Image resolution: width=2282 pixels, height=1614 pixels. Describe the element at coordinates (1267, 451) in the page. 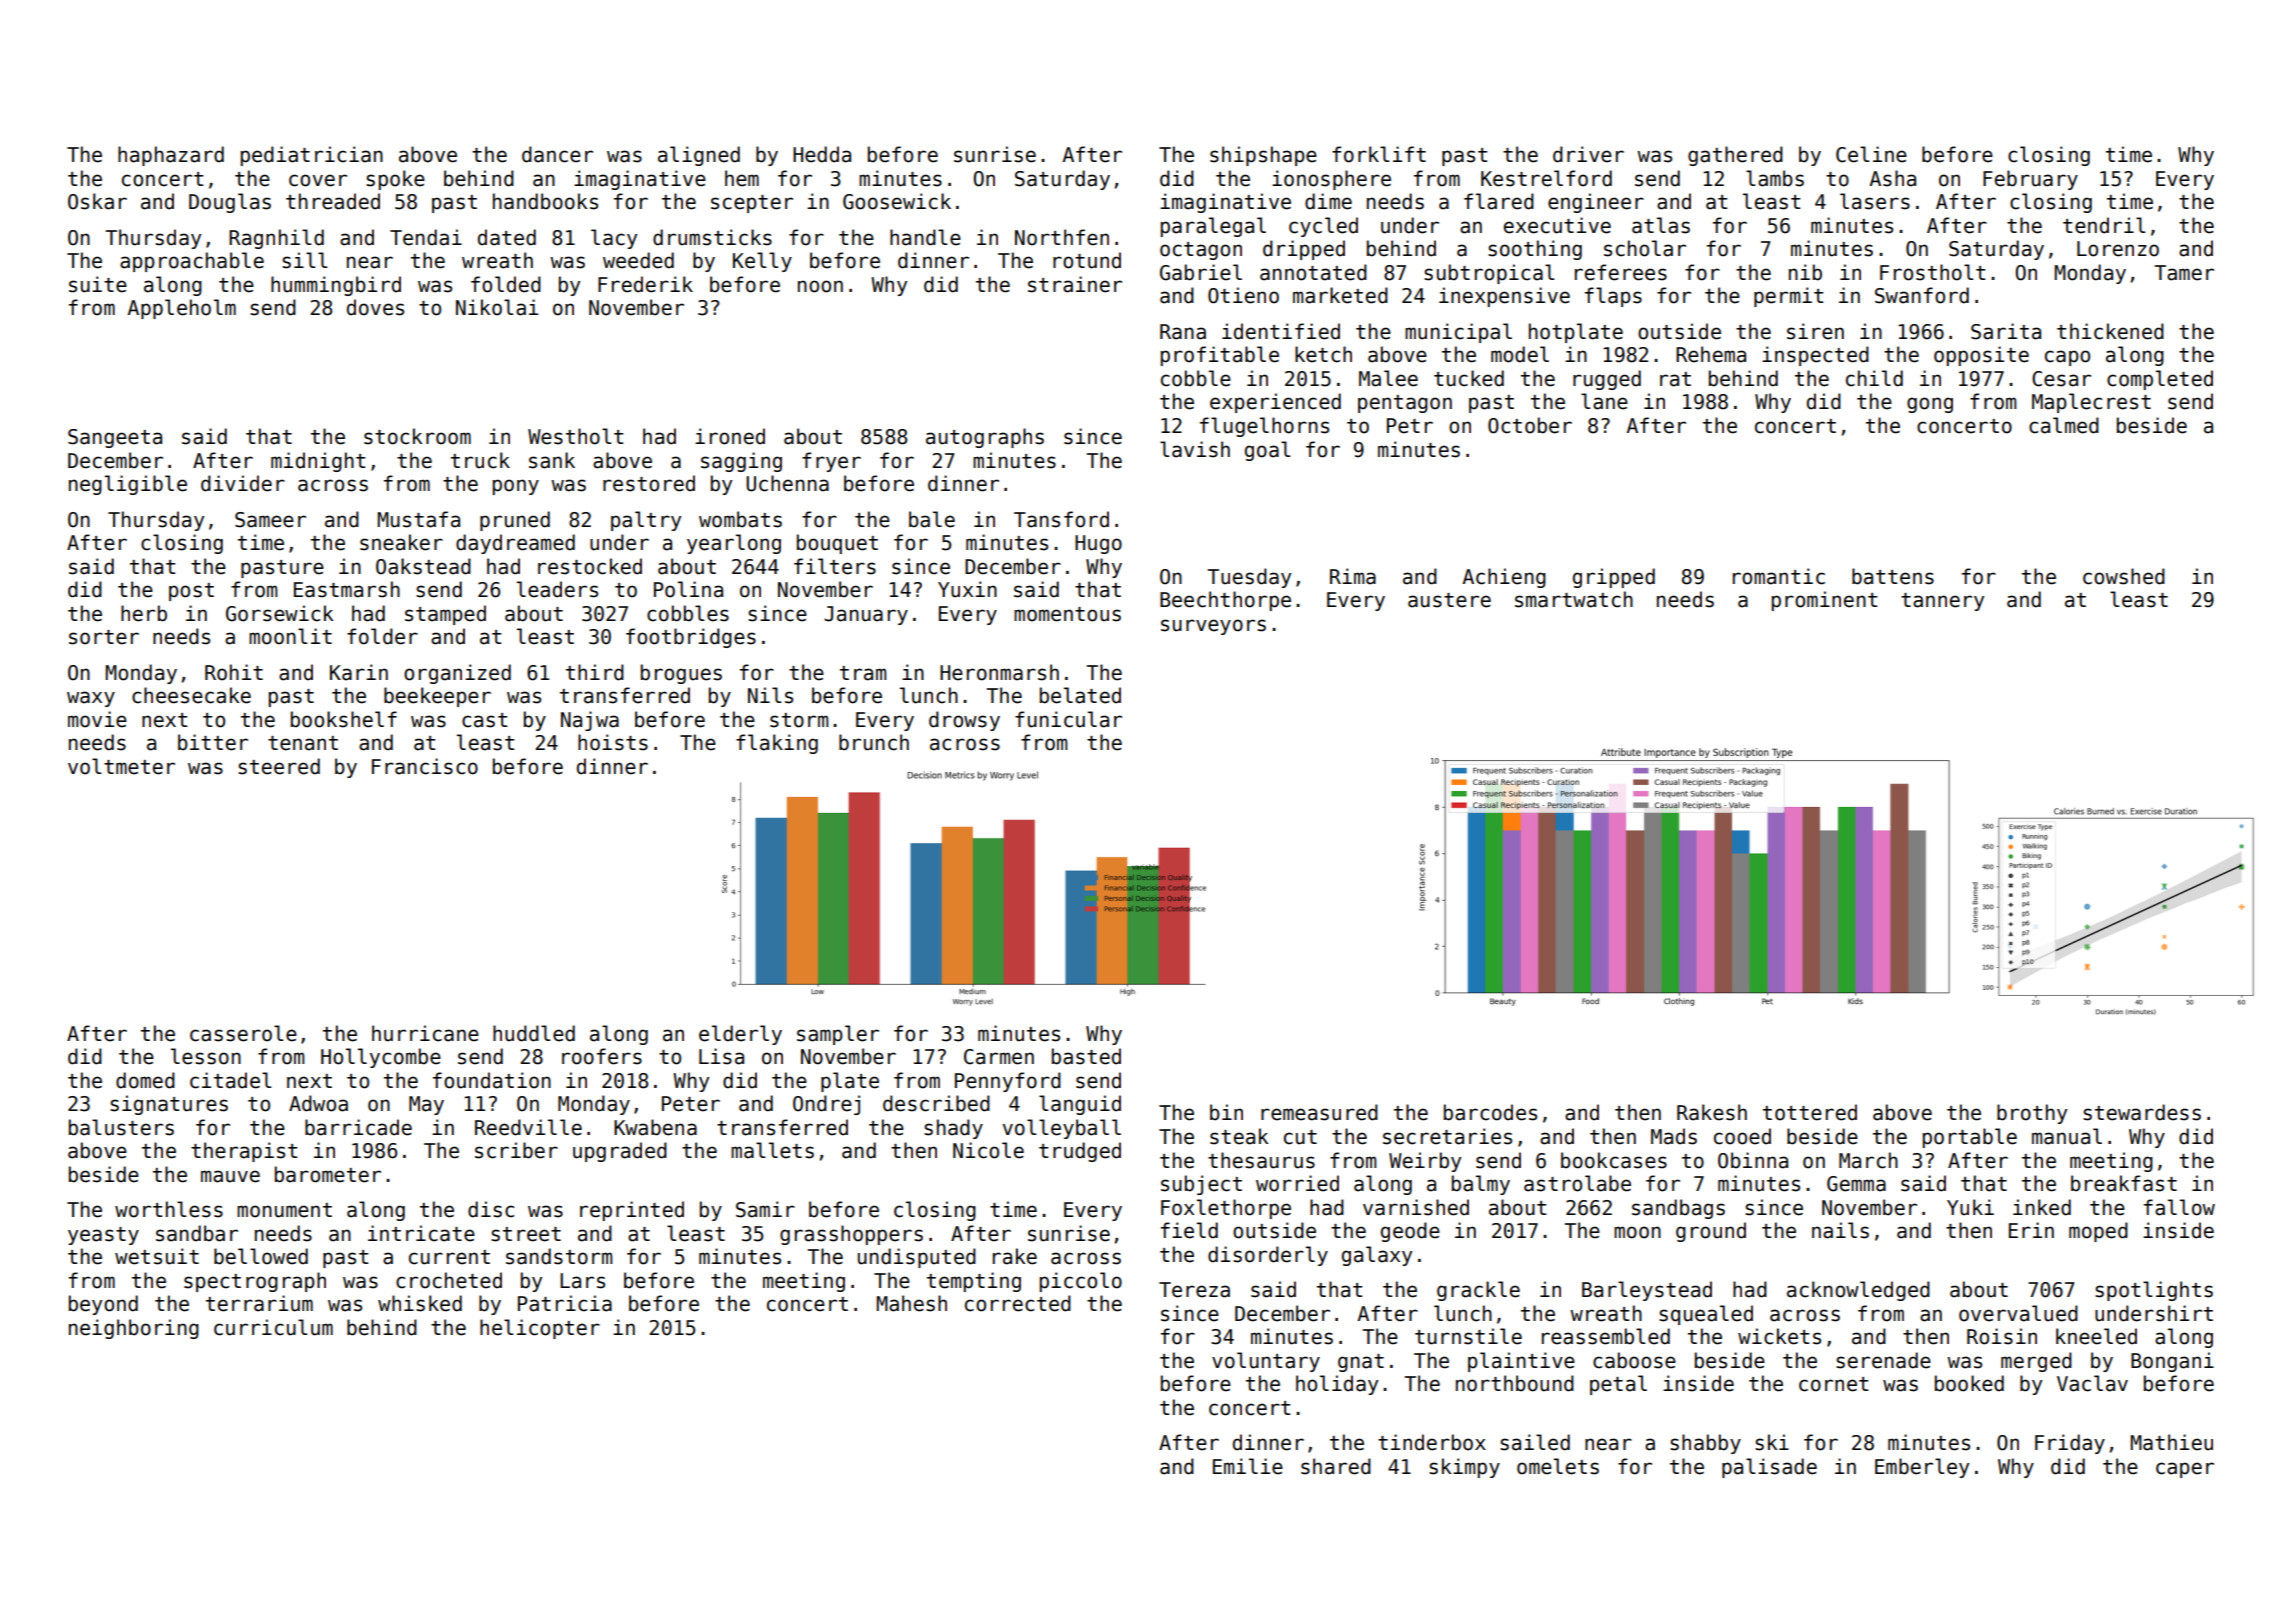

I see `goal` at that location.
